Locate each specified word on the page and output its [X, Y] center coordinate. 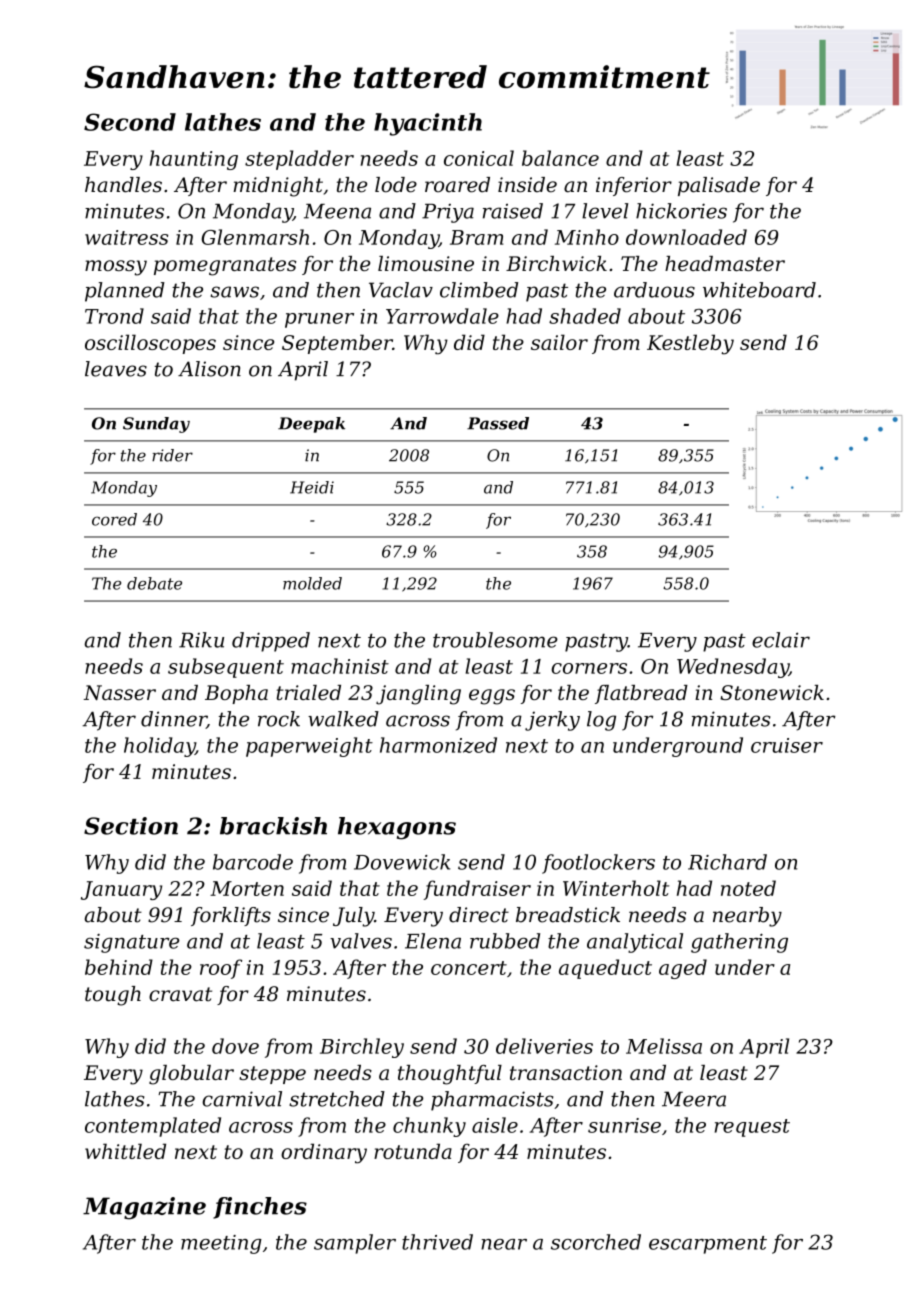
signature [131, 943]
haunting [194, 160]
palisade [719, 186]
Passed [498, 423]
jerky [552, 721]
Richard [727, 862]
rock [279, 719]
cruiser [787, 745]
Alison [209, 369]
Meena [337, 211]
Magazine [144, 1208]
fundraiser [477, 890]
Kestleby [690, 344]
